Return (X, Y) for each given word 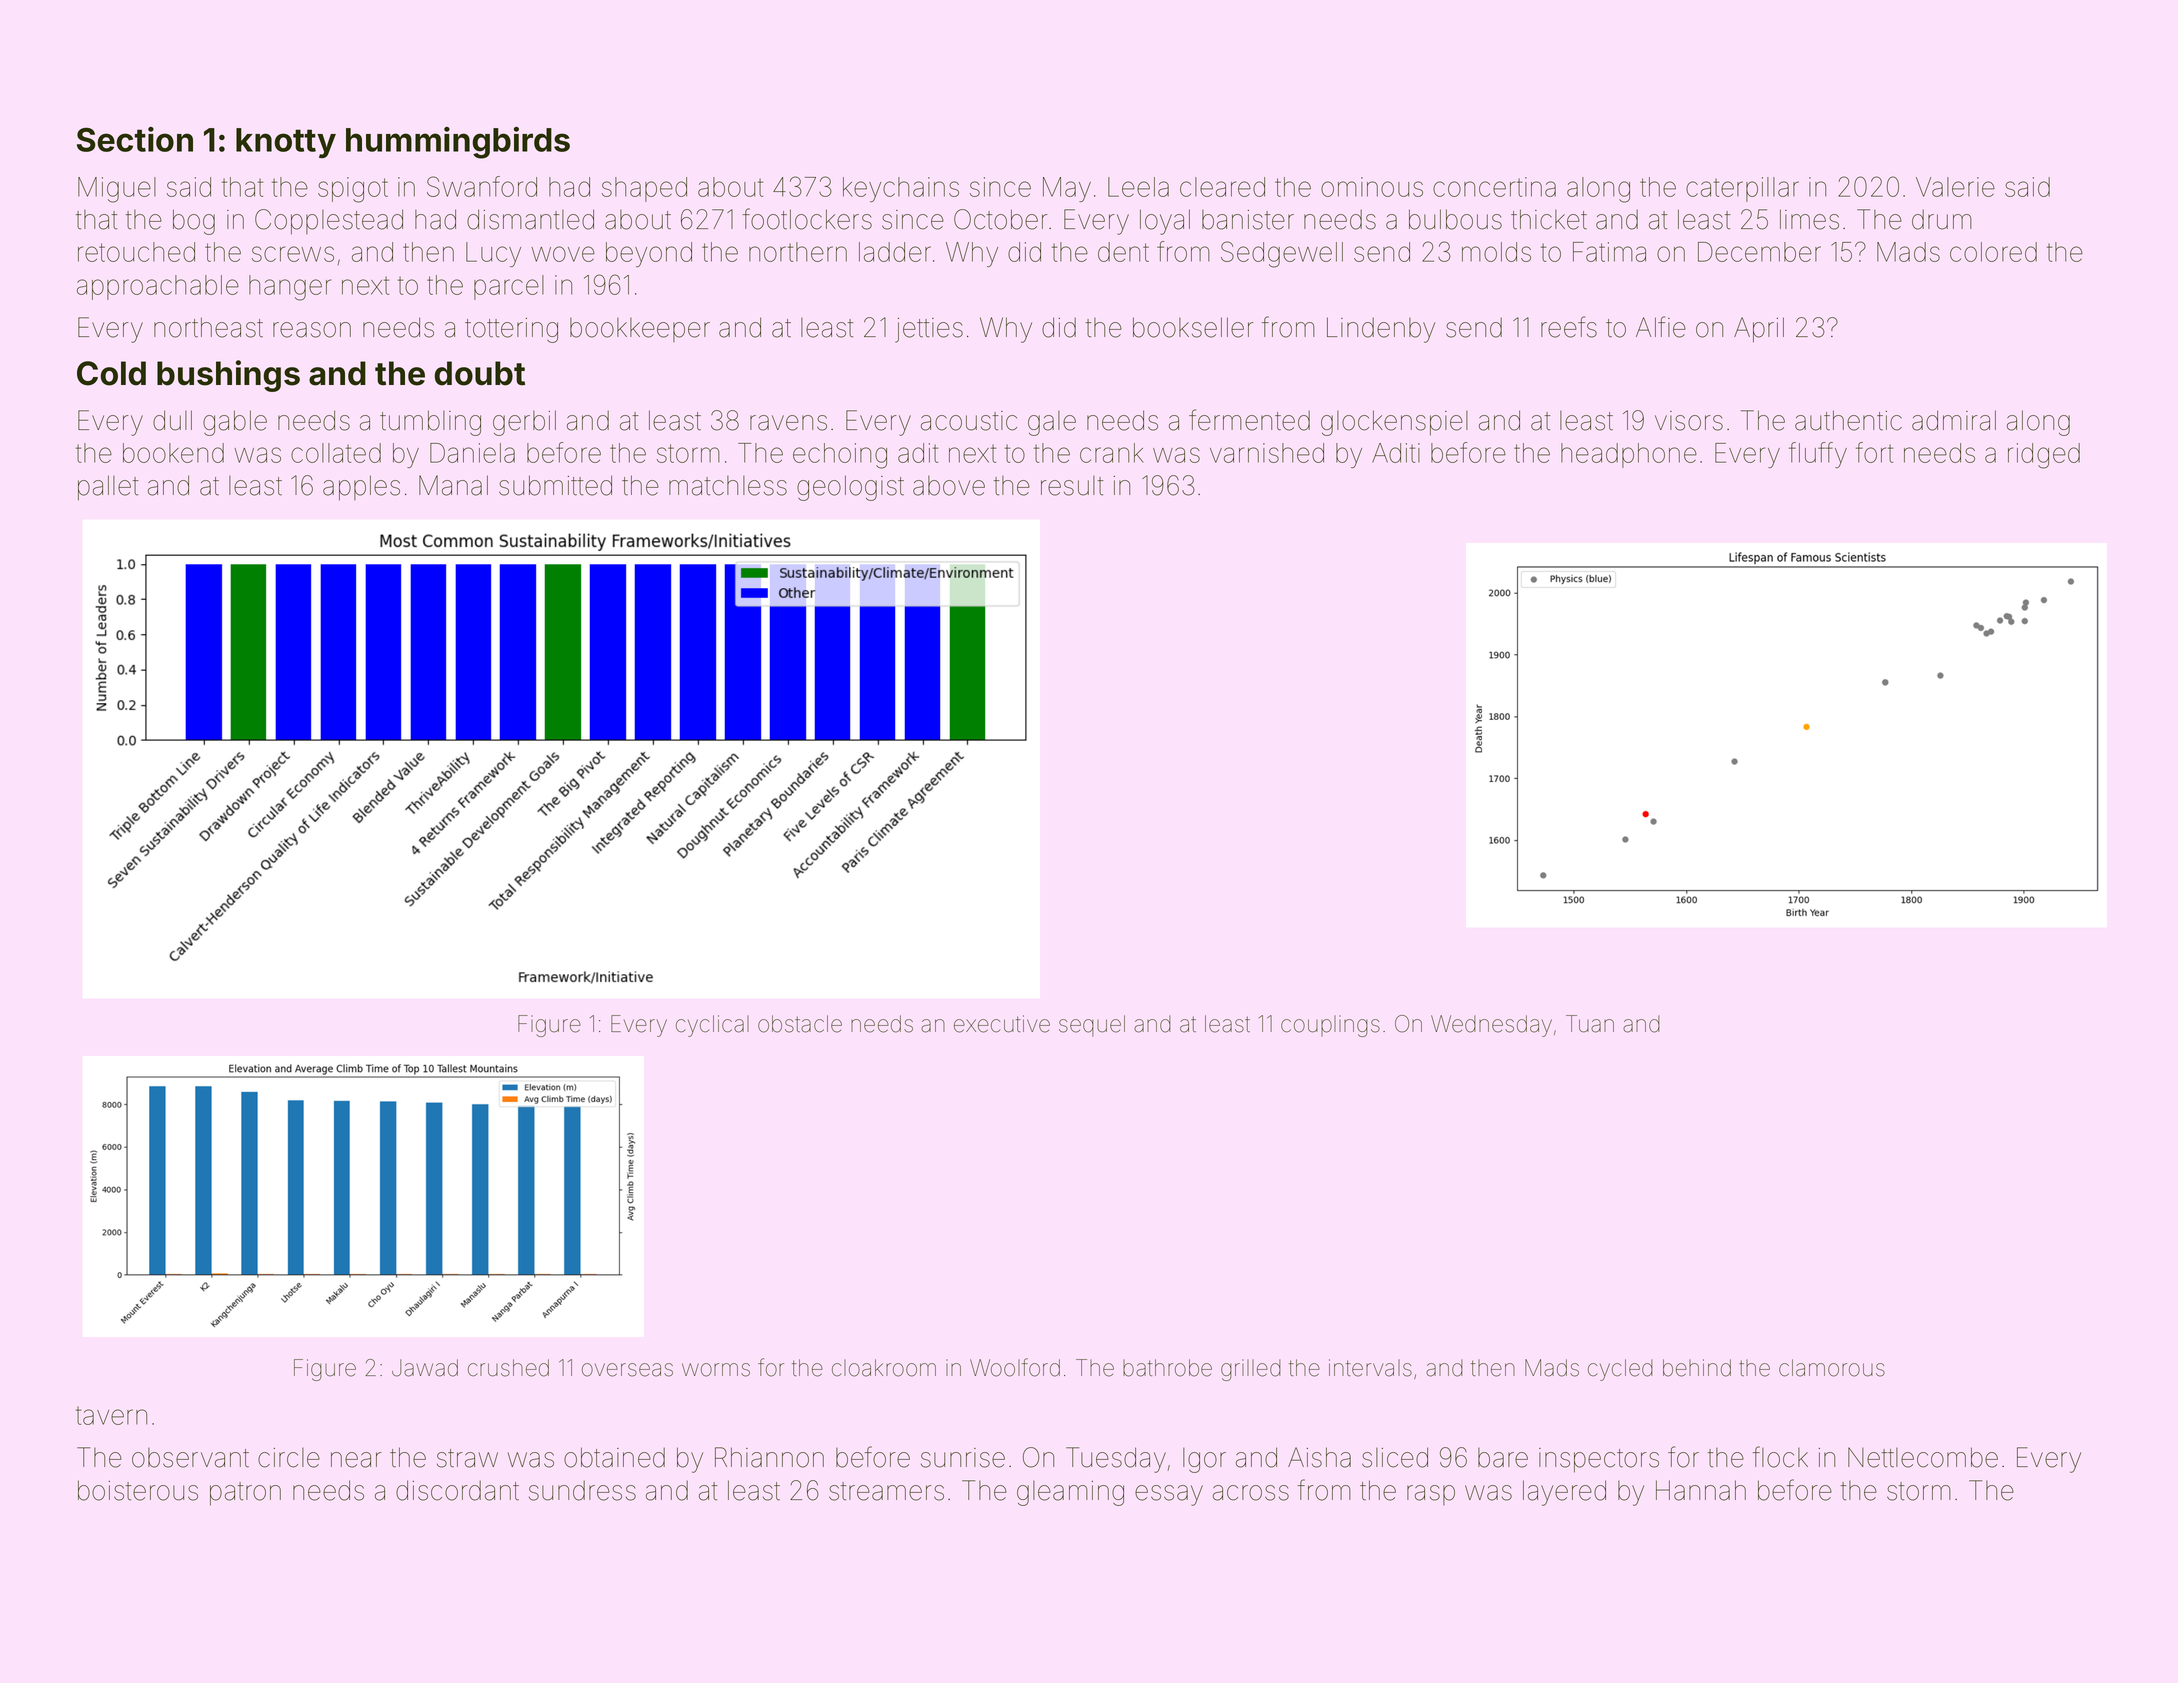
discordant (457, 1490)
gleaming (1070, 1493)
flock (1780, 1457)
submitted (555, 485)
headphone (1629, 455)
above (949, 486)
